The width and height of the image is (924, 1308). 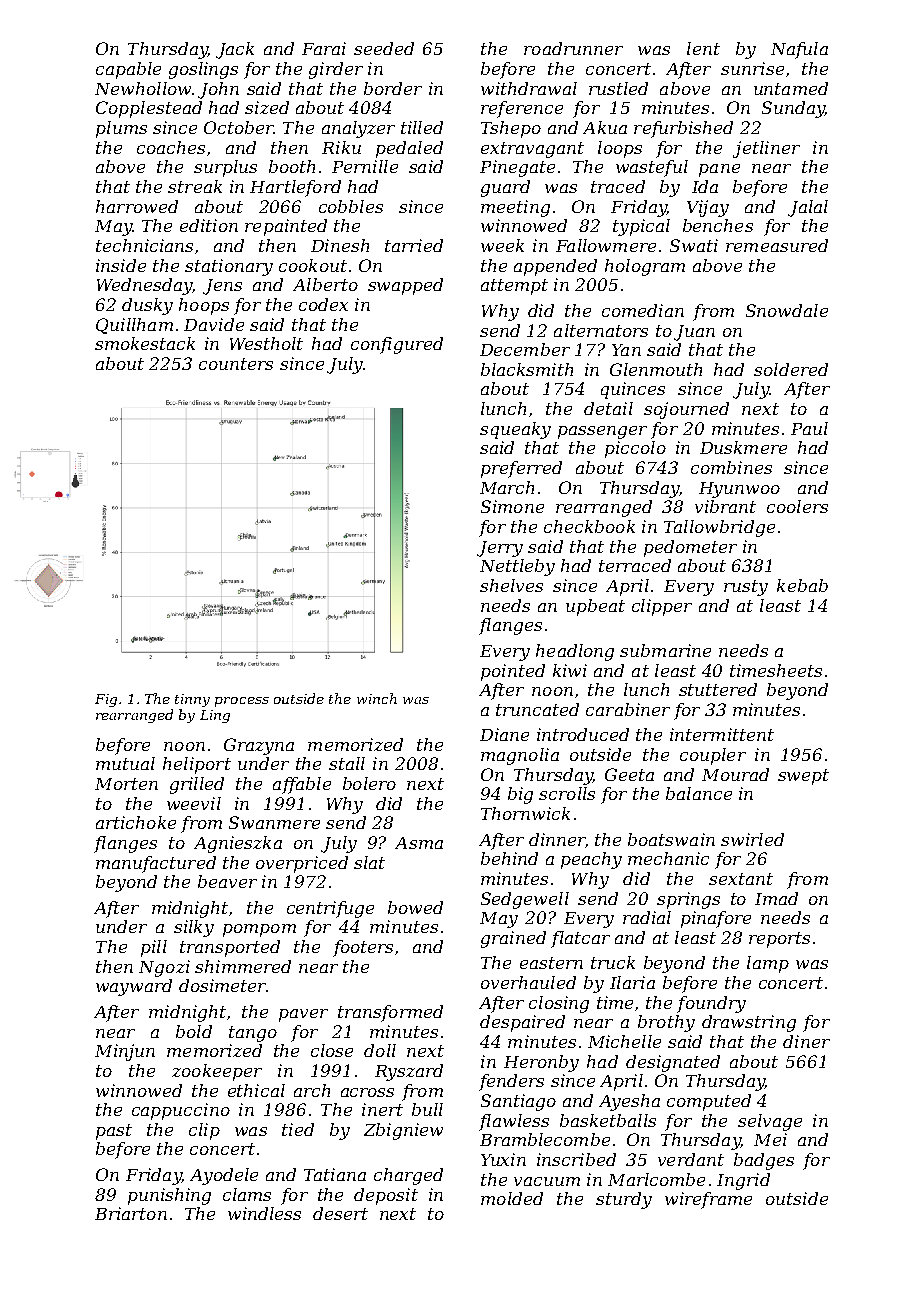 What do you see at coordinates (397, 345) in the image?
I see `configured` at bounding box center [397, 345].
